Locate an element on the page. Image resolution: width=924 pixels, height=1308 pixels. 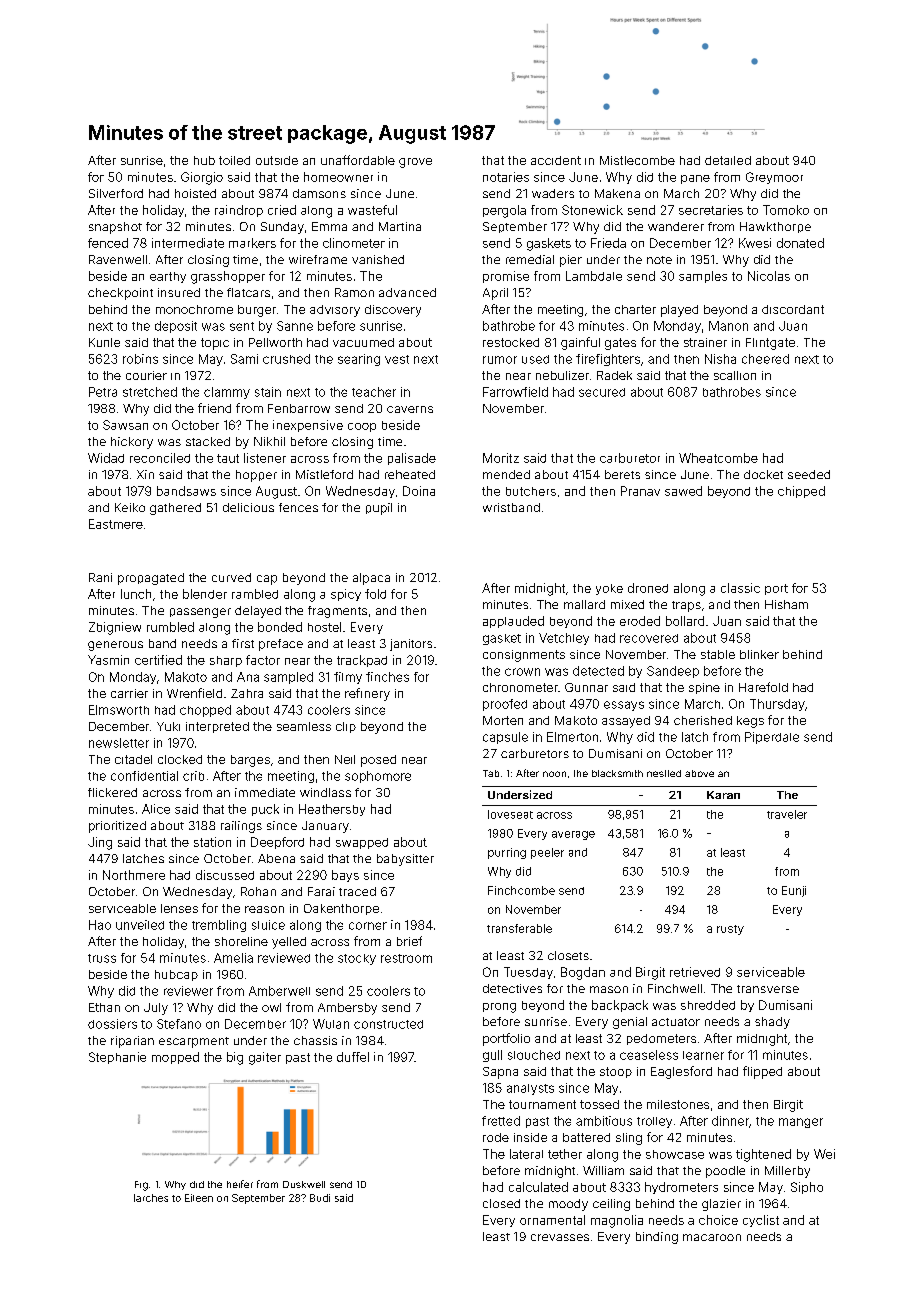
gaiter is located at coordinates (265, 1058).
